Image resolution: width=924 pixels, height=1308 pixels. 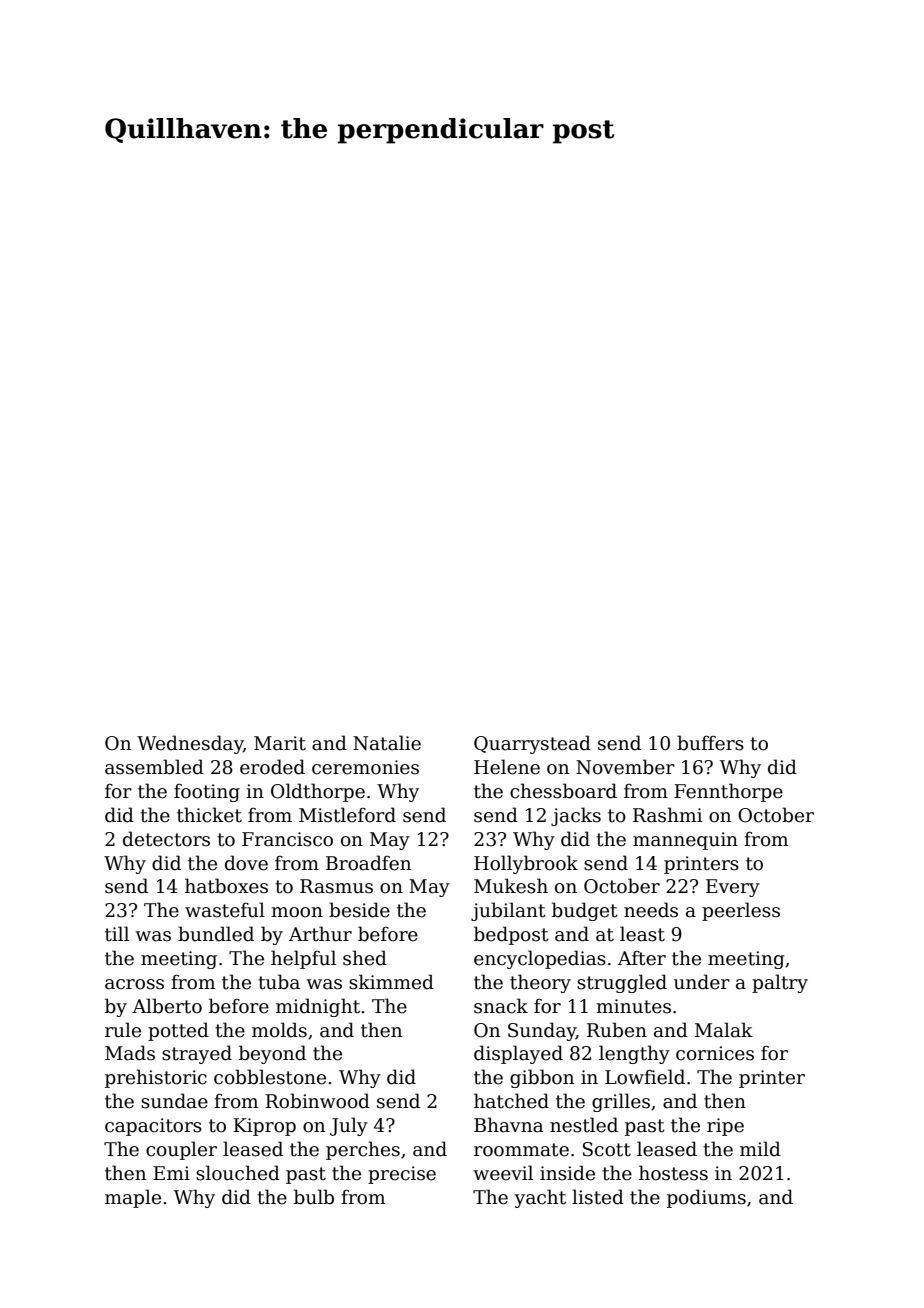 I want to click on Helene, so click(x=507, y=767).
